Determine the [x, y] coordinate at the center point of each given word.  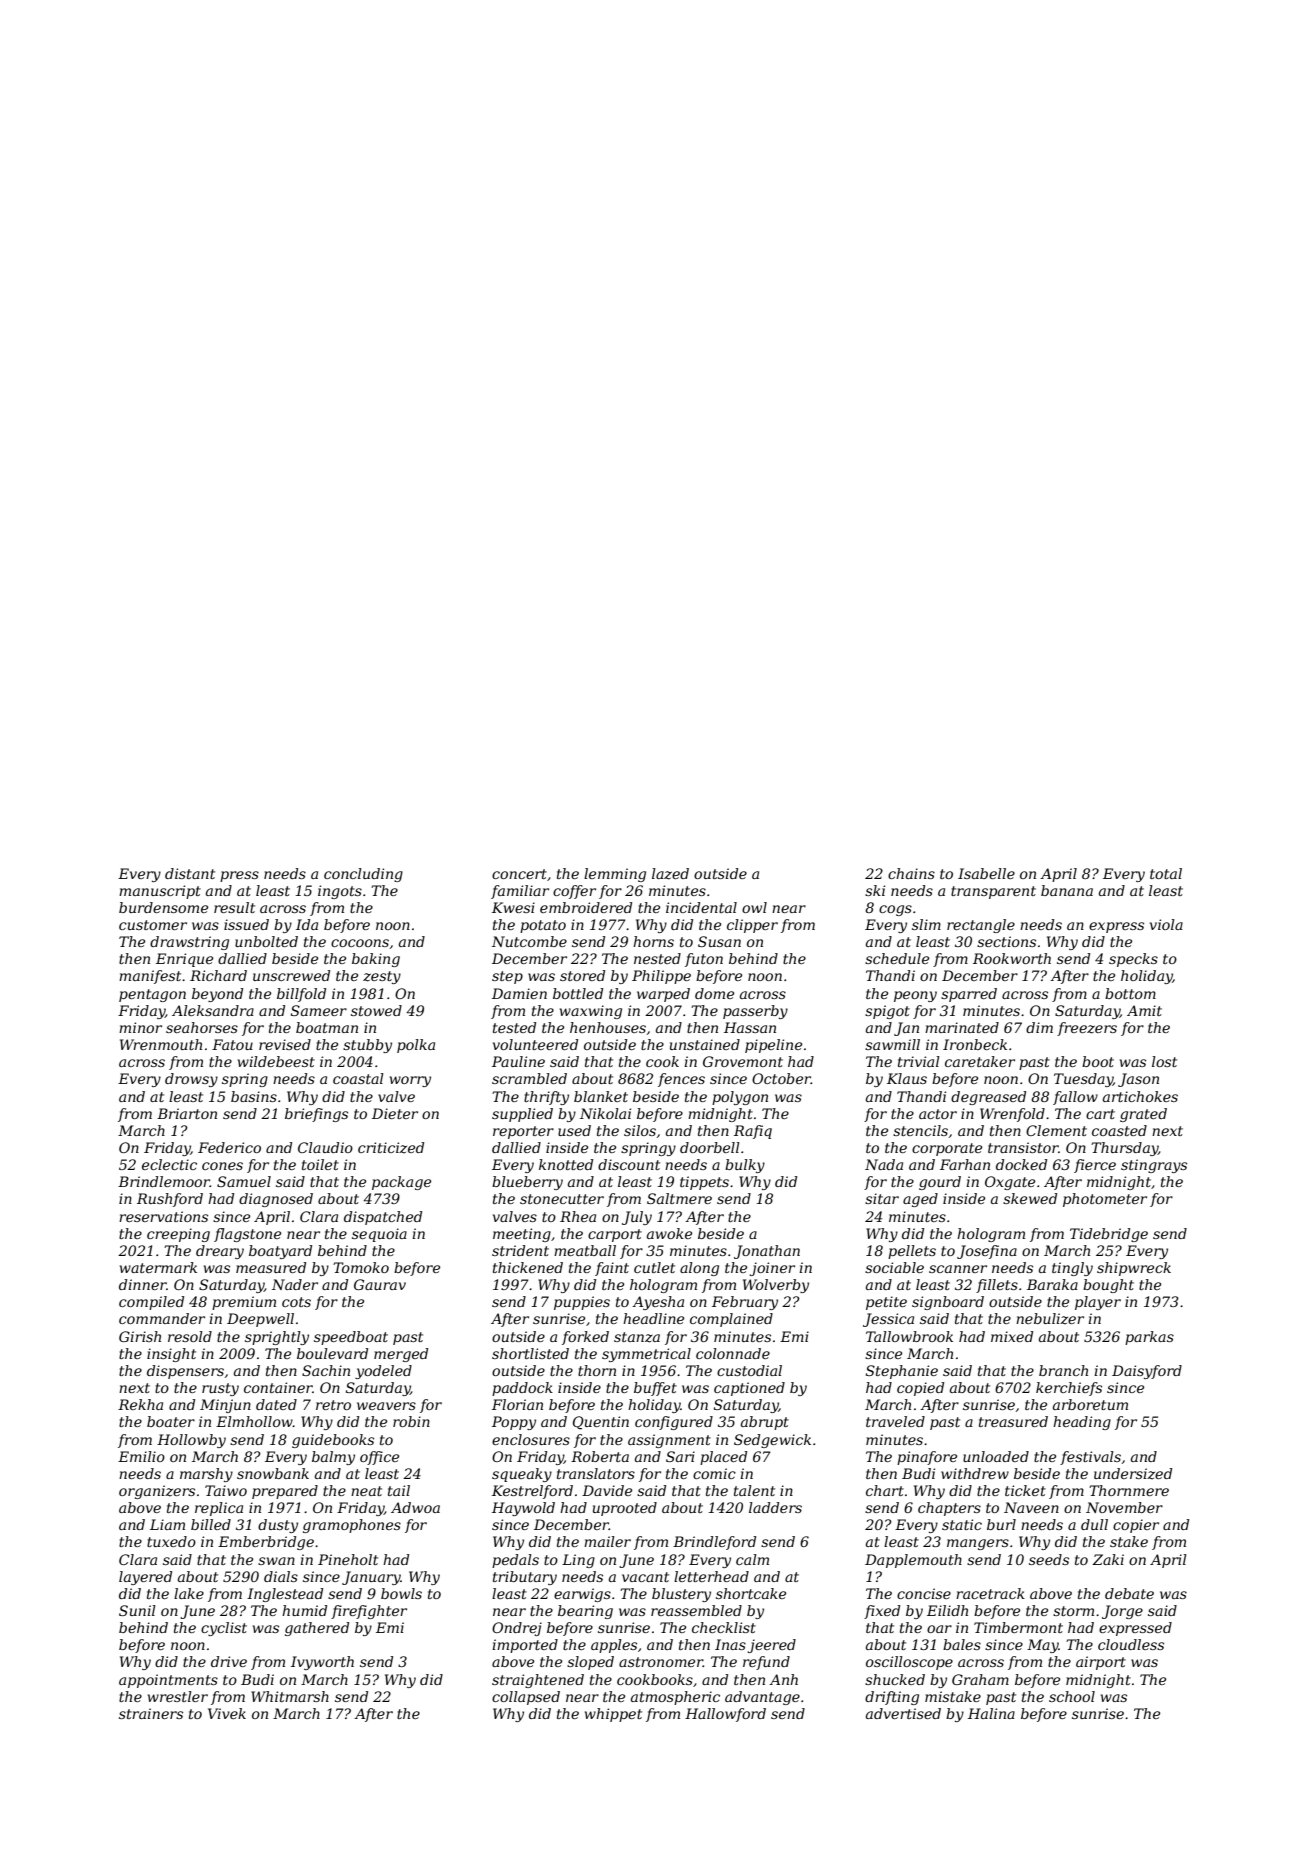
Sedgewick [772, 1441]
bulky [745, 1166]
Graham [980, 1679]
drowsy [191, 1080]
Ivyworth [322, 1663]
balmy [333, 1458]
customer [153, 925]
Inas [730, 1644]
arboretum [1090, 1404]
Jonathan [767, 1252]
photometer [1105, 1200]
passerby [755, 1012]
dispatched [383, 1218]
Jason [1138, 1080]
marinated [962, 1027]
